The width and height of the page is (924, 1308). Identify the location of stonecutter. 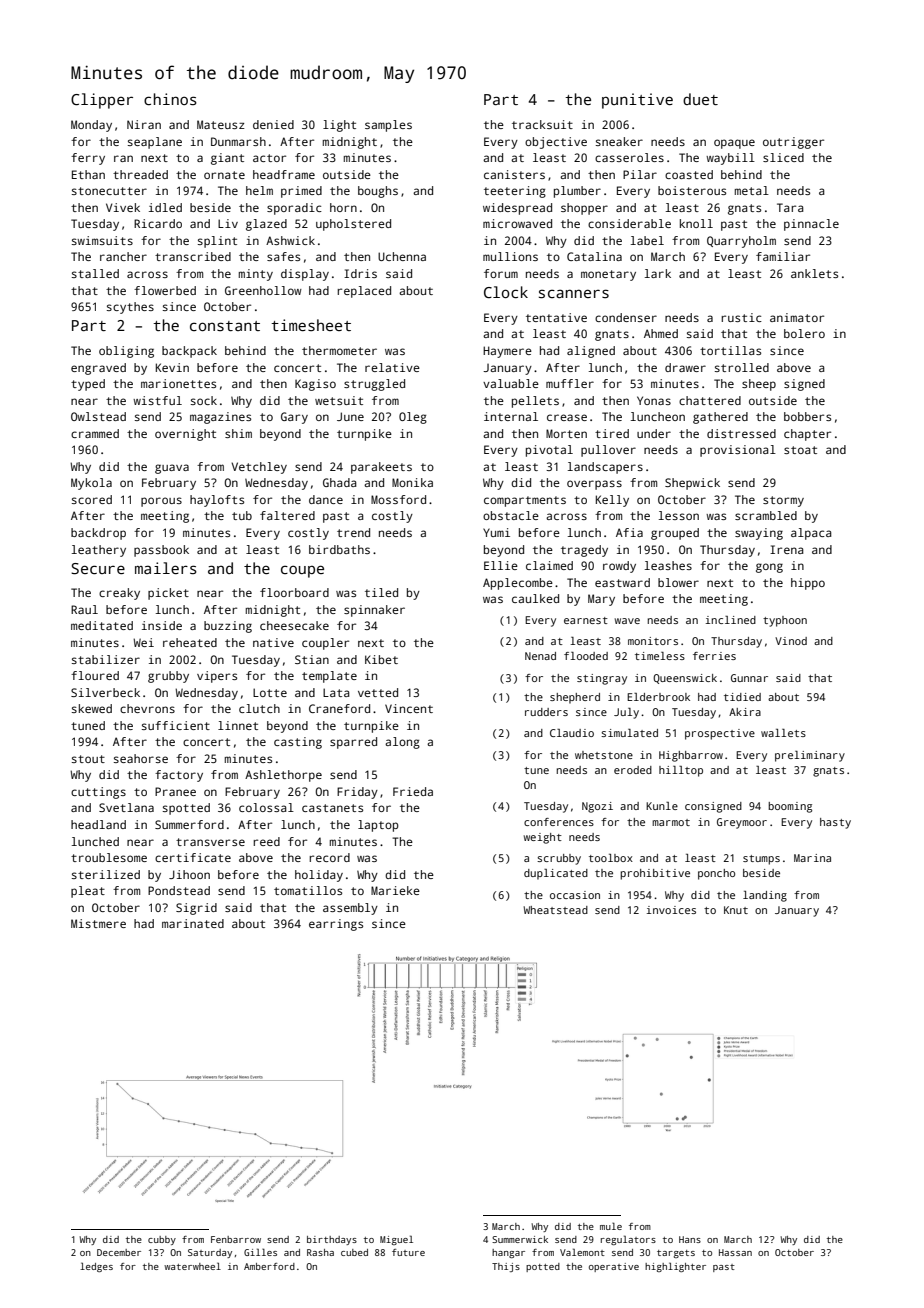
(109, 191).
